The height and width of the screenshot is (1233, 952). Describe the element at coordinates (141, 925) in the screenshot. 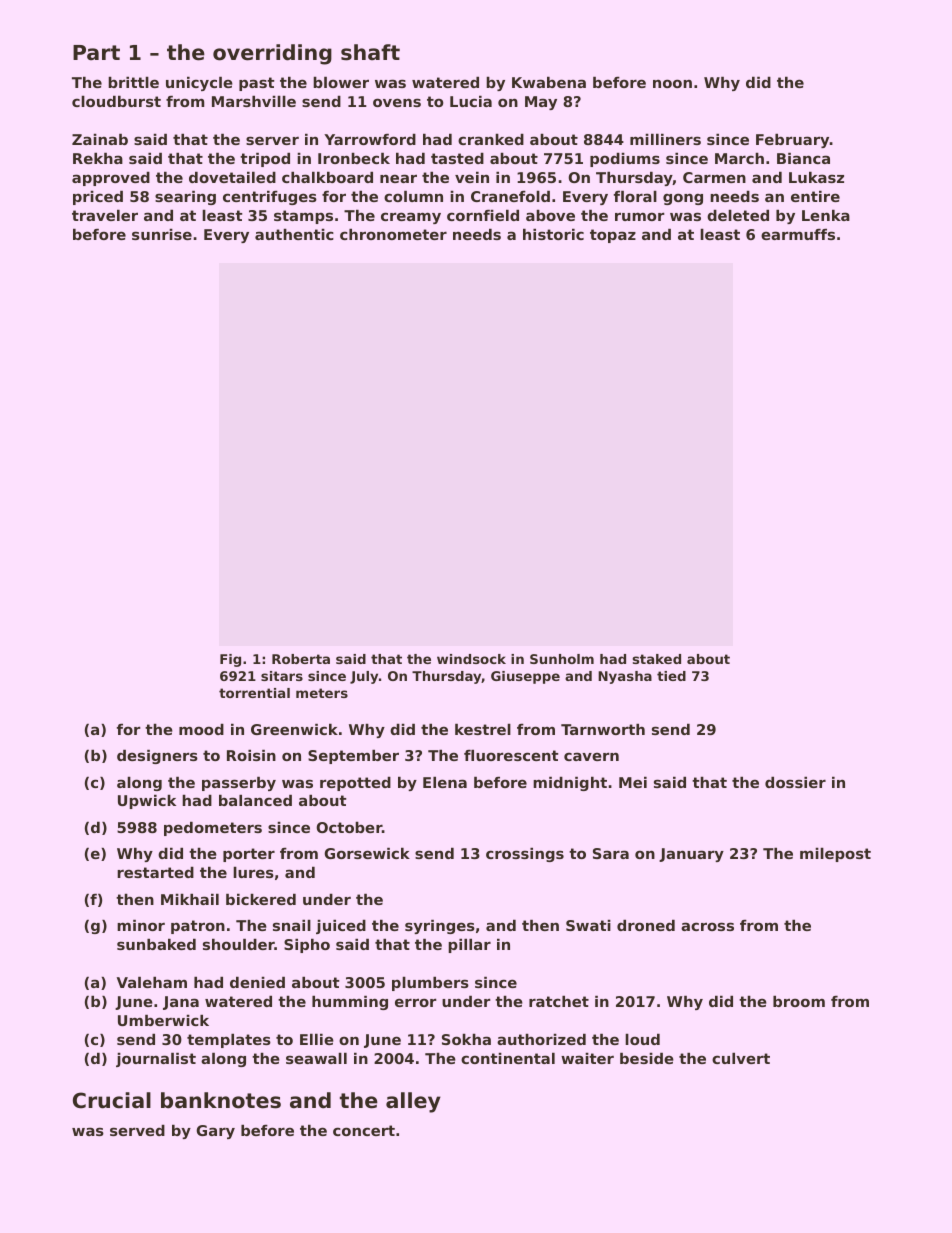

I see `minor` at that location.
